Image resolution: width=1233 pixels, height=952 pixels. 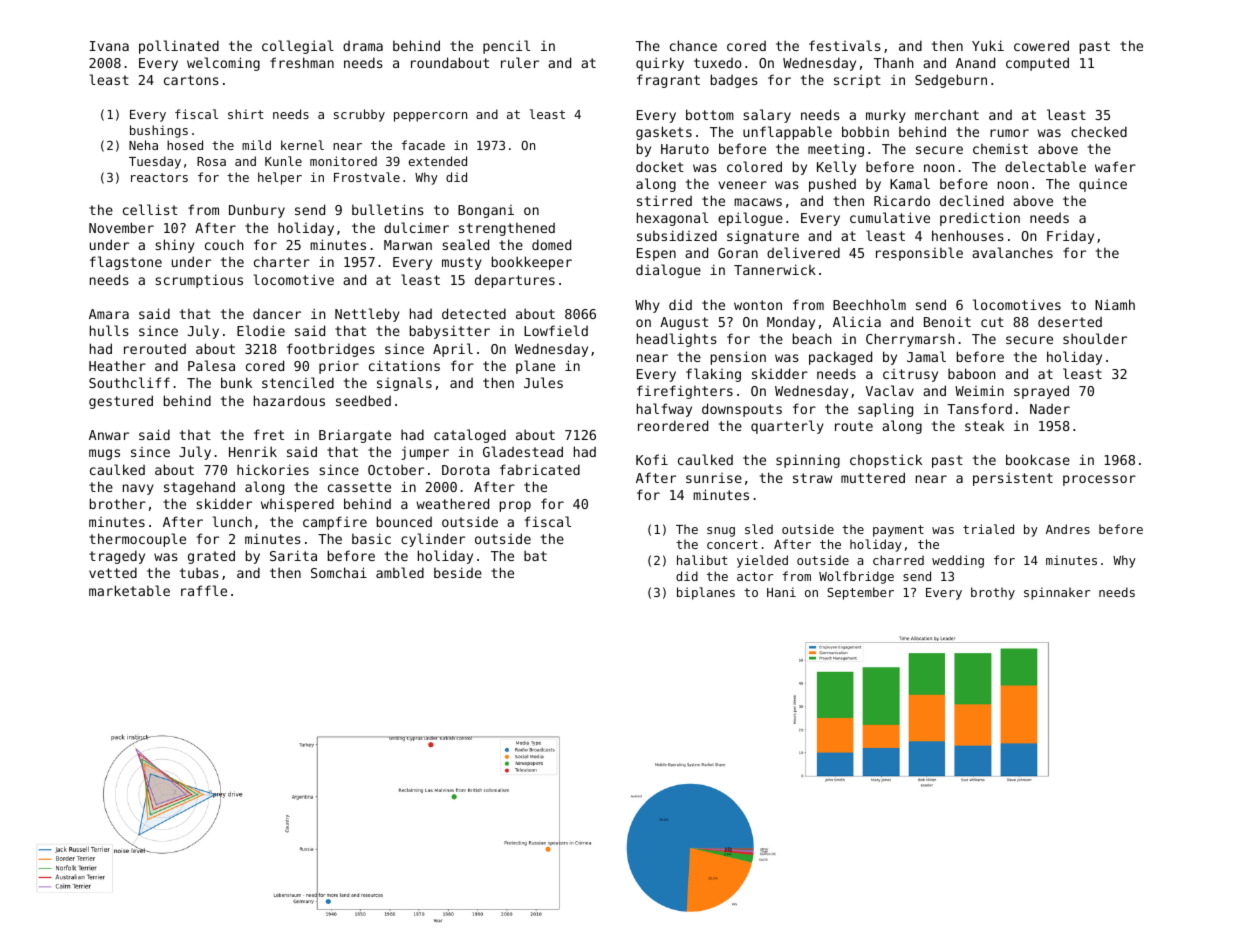 What do you see at coordinates (269, 434) in the screenshot?
I see `fret` at bounding box center [269, 434].
